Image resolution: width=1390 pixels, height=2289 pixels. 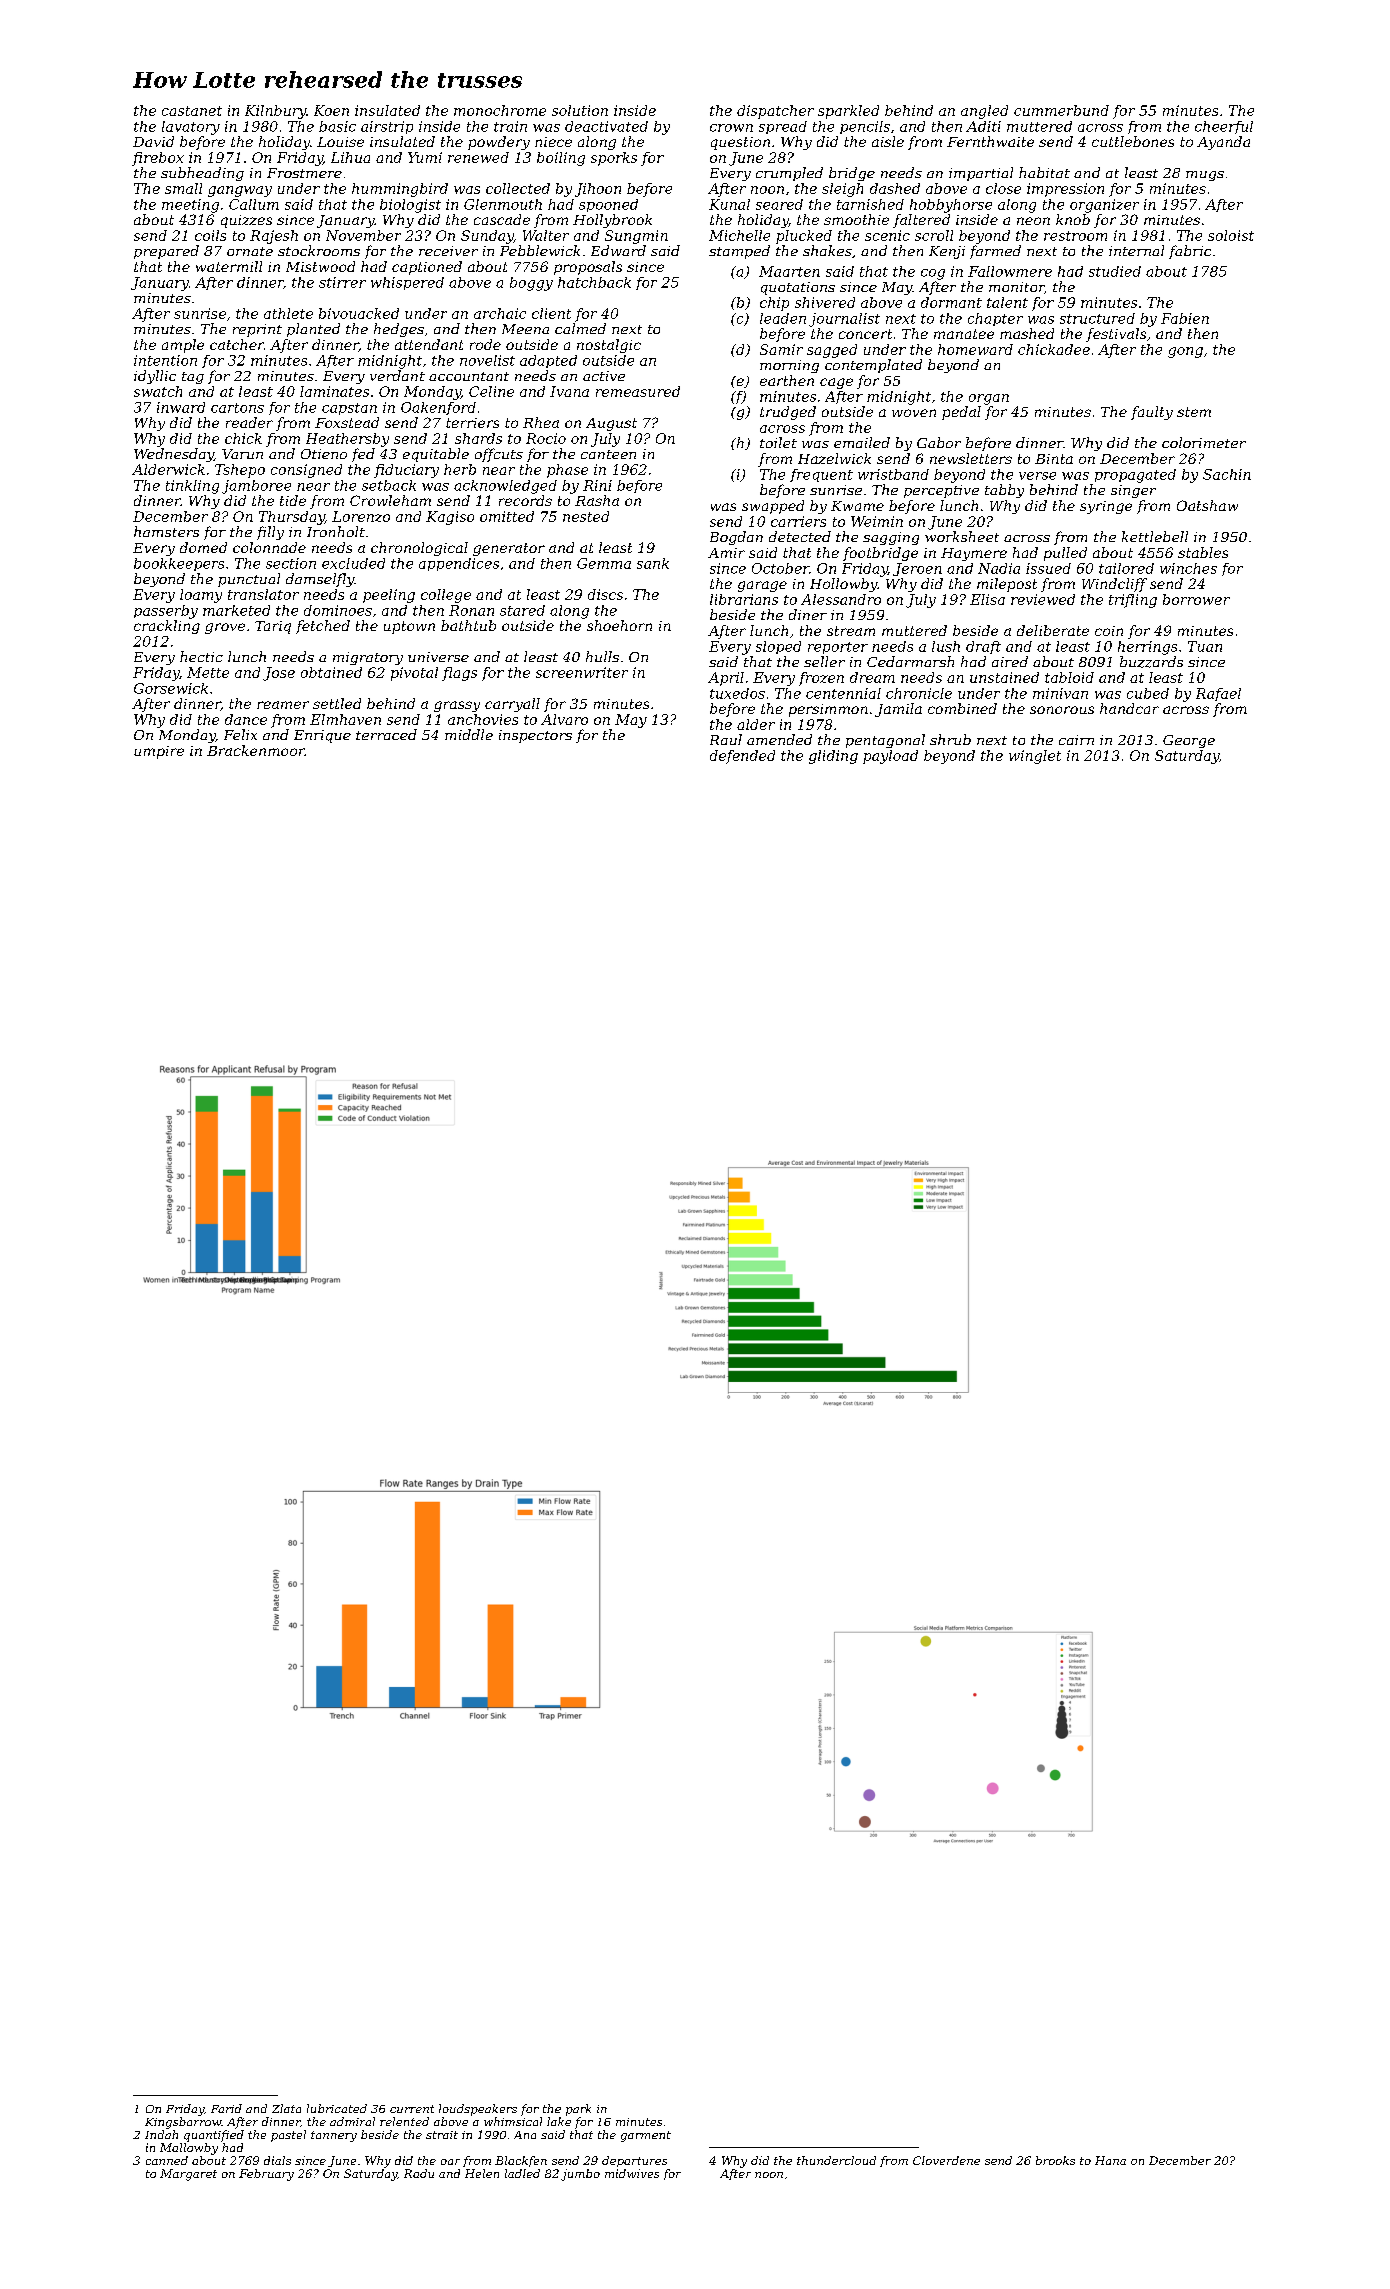 I want to click on cummerbund, so click(x=1061, y=110).
